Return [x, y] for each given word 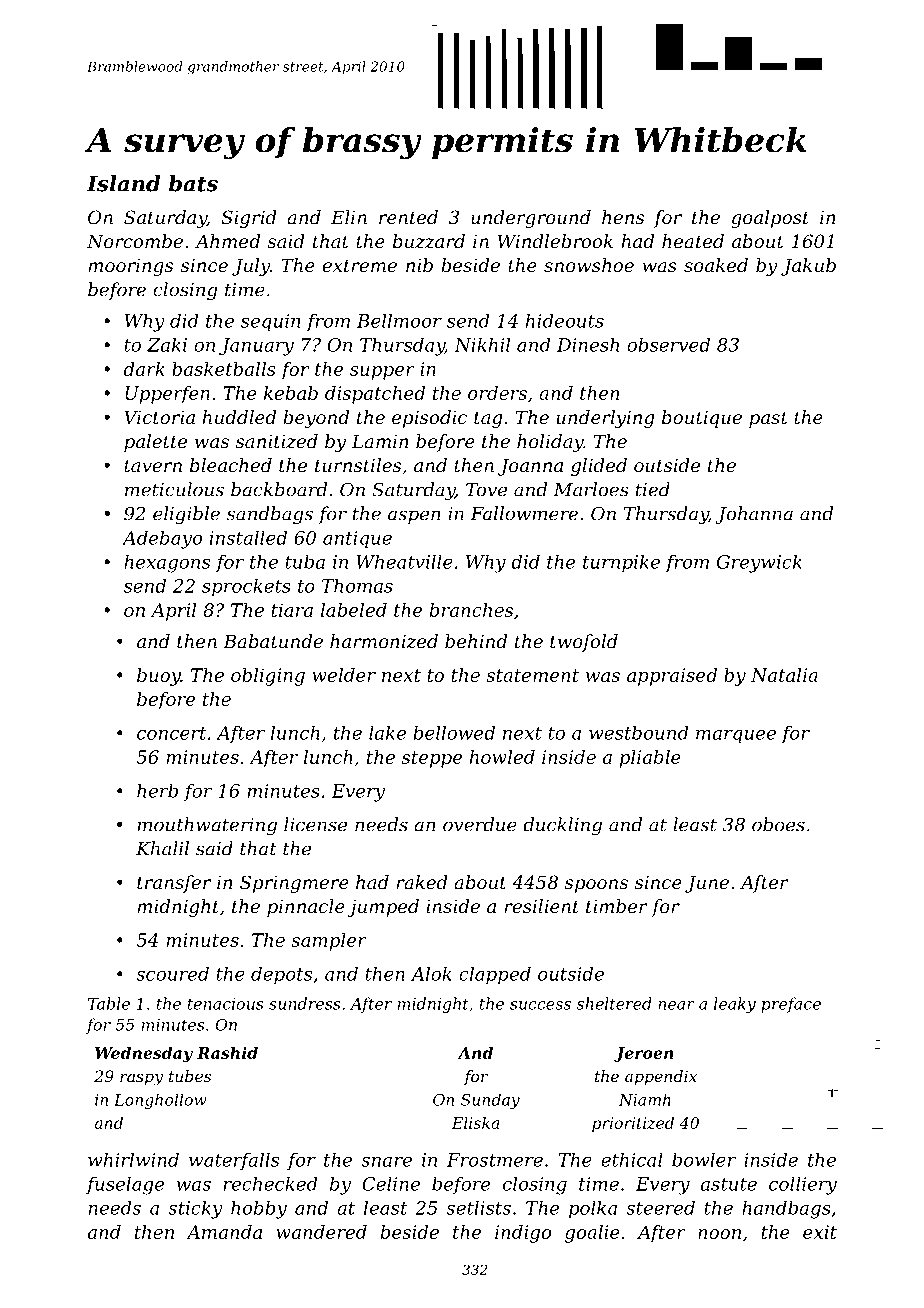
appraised [672, 677]
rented [408, 217]
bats [193, 183]
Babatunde [273, 641]
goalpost [770, 219]
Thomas [357, 586]
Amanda [224, 1232]
